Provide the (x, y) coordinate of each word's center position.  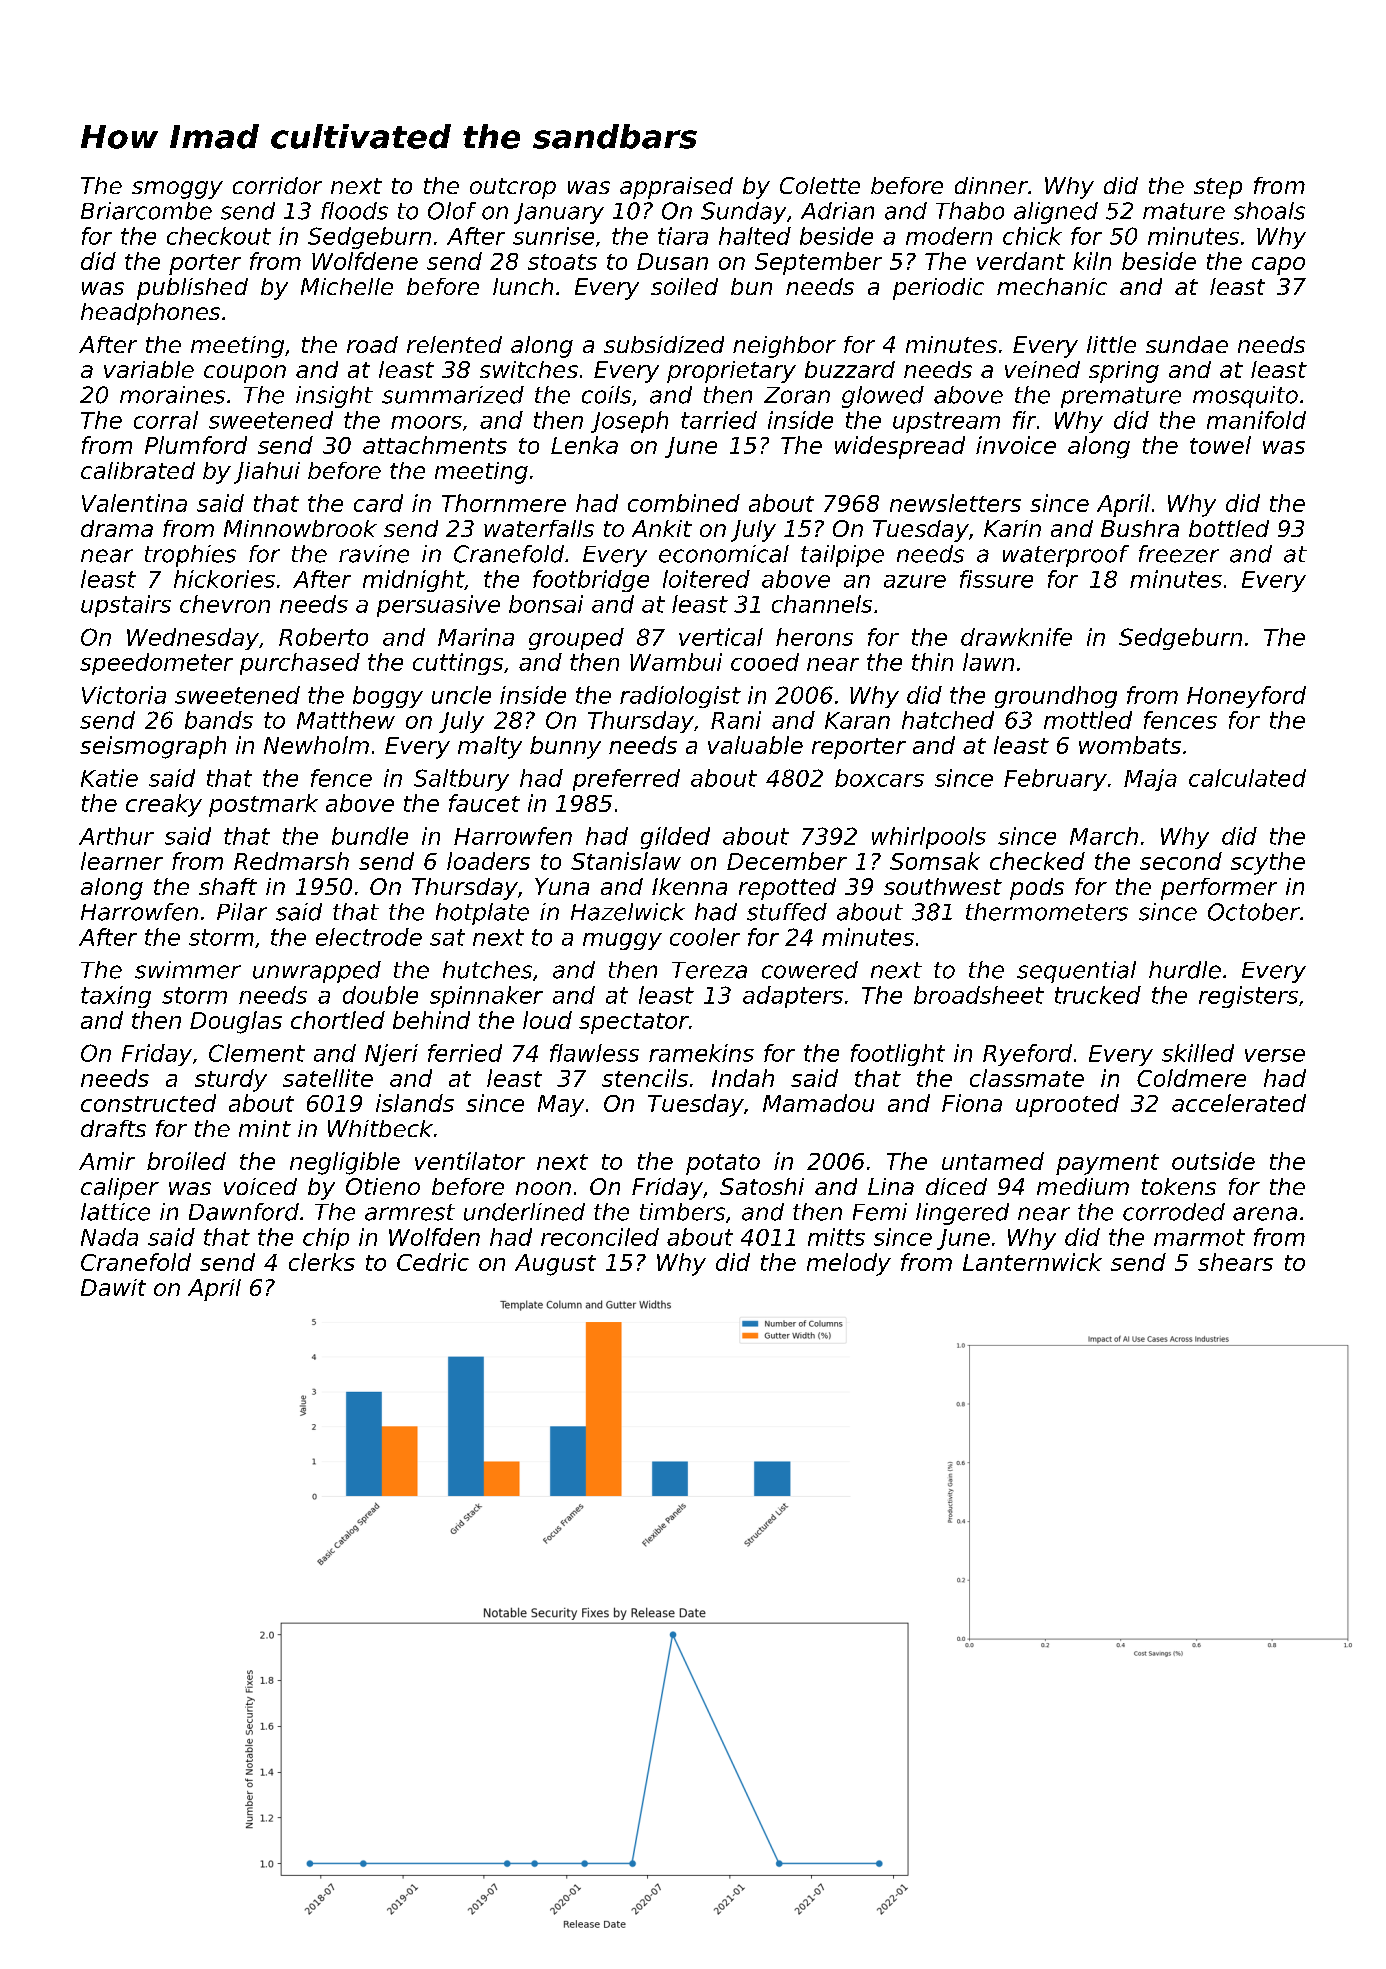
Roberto (323, 637)
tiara (683, 236)
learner (122, 861)
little (1111, 344)
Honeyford (1246, 697)
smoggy (177, 190)
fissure (996, 579)
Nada (109, 1237)
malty (490, 747)
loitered (706, 579)
